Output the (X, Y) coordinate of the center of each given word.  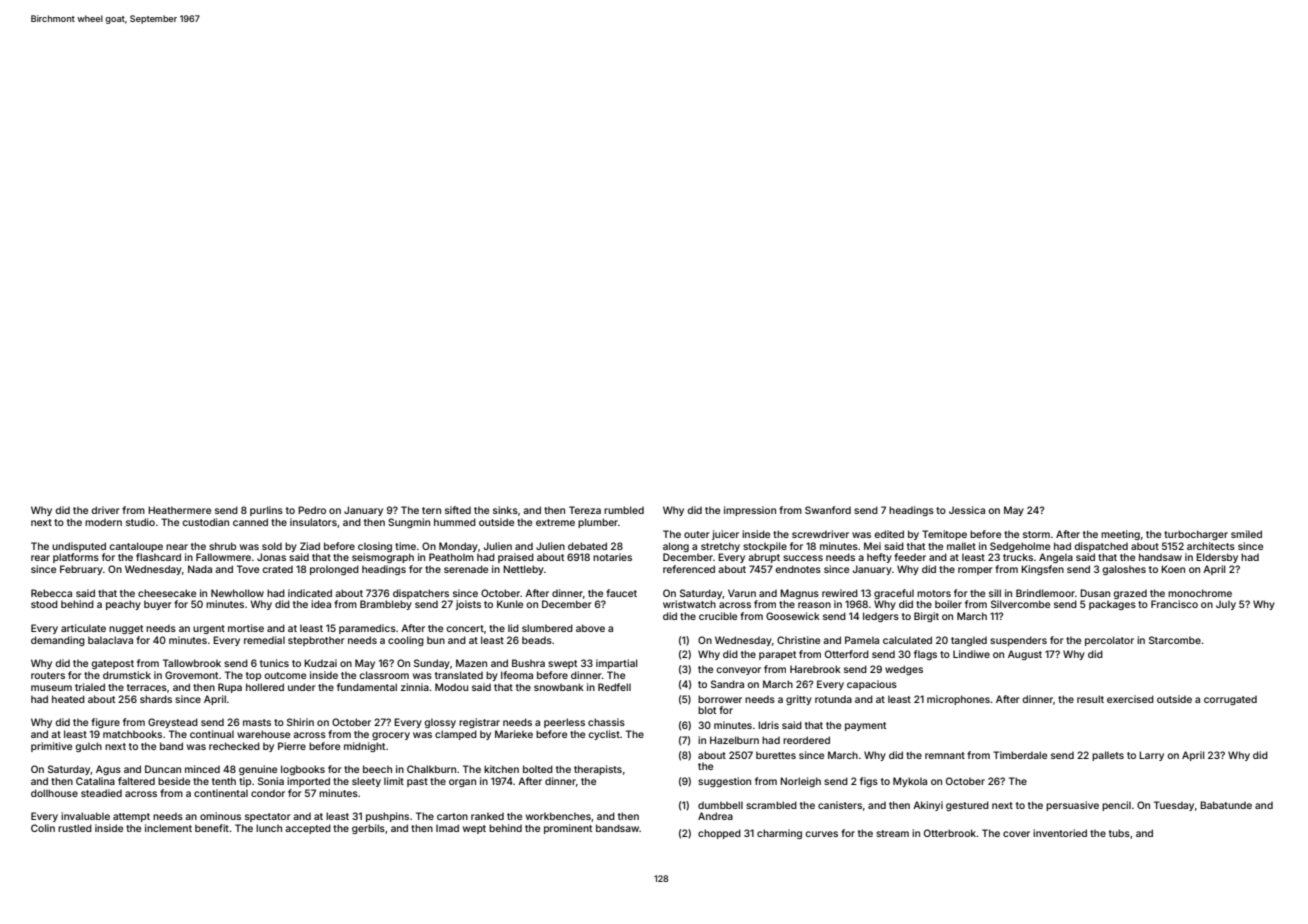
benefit (212, 828)
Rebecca (51, 593)
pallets (1108, 756)
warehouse (263, 734)
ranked (487, 816)
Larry (1151, 756)
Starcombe (1175, 640)
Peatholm (451, 557)
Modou (451, 687)
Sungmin (409, 523)
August (1025, 655)
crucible (718, 616)
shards (156, 699)
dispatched (1101, 547)
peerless (564, 723)
